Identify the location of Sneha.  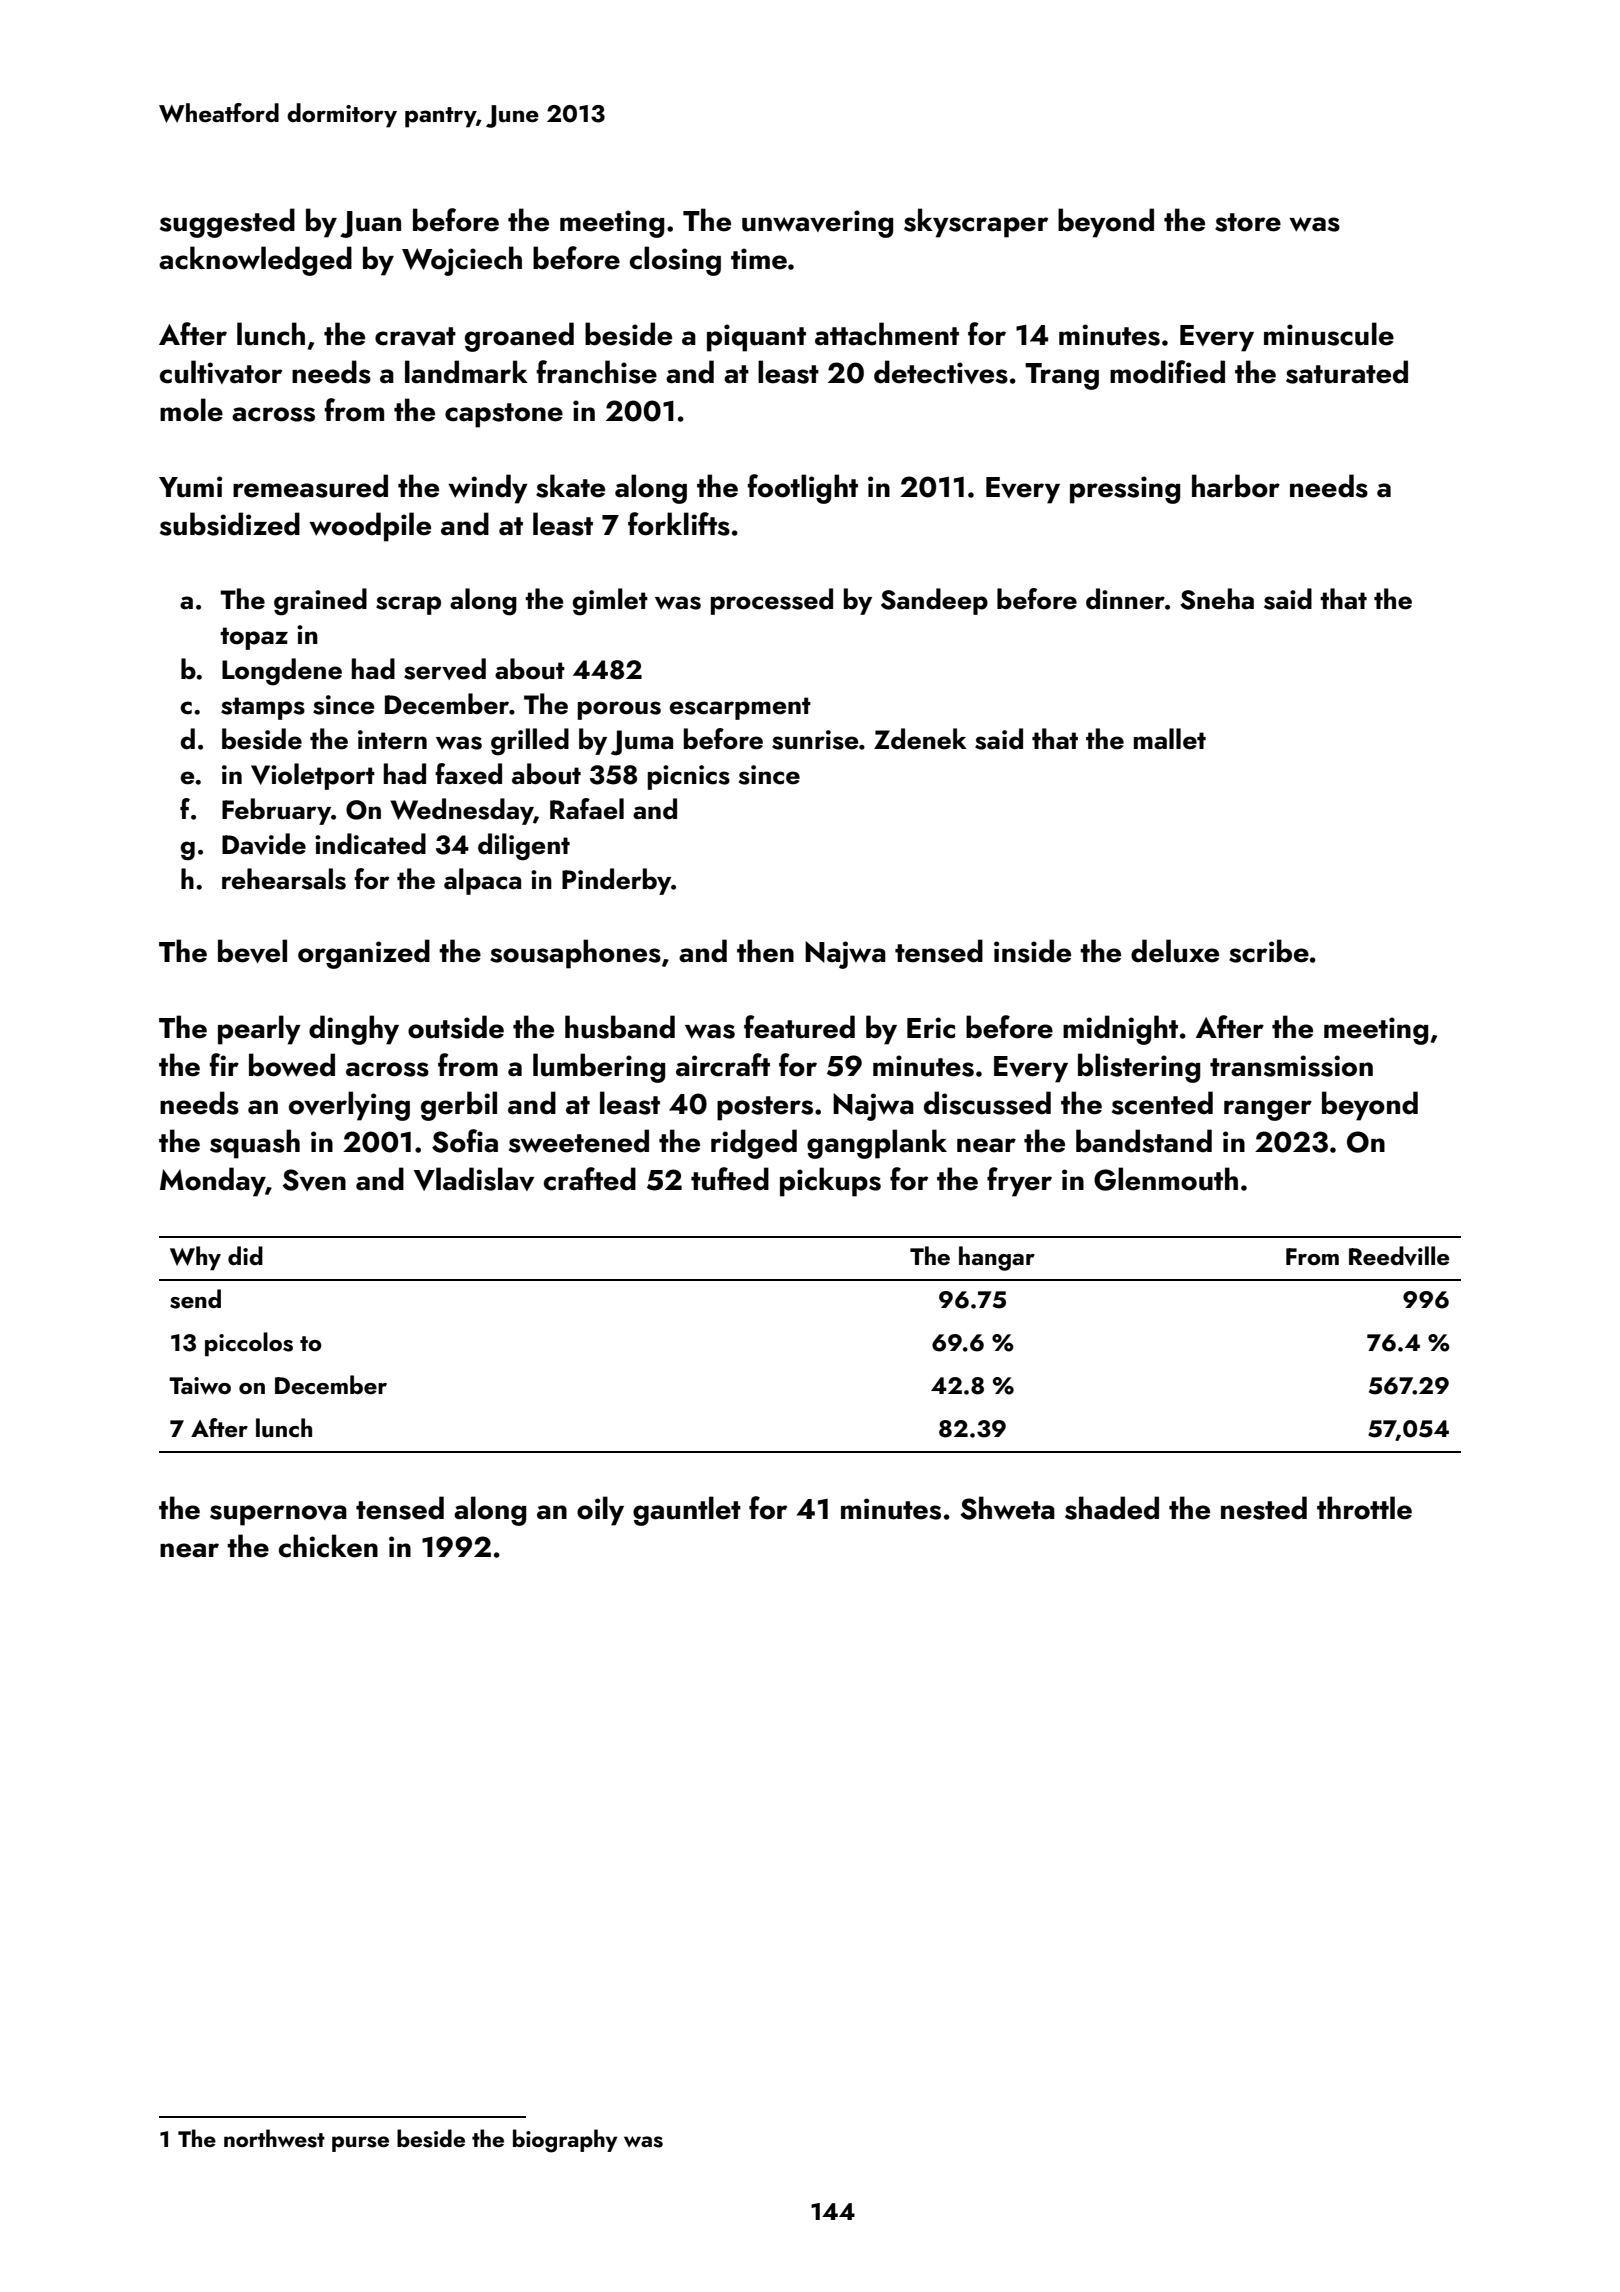
(1217, 599).
